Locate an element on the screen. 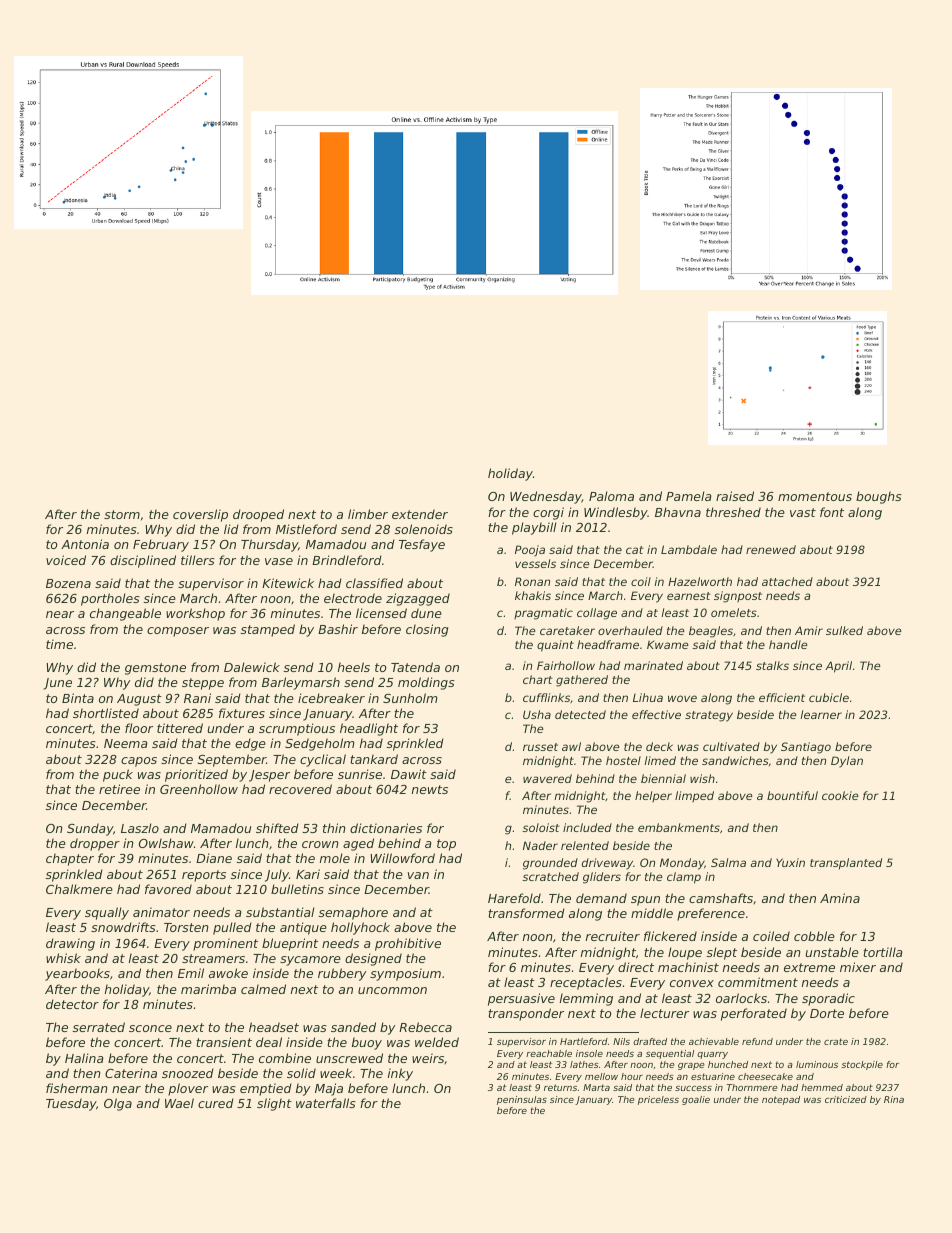 The image size is (952, 1233). drooped is located at coordinates (258, 515).
